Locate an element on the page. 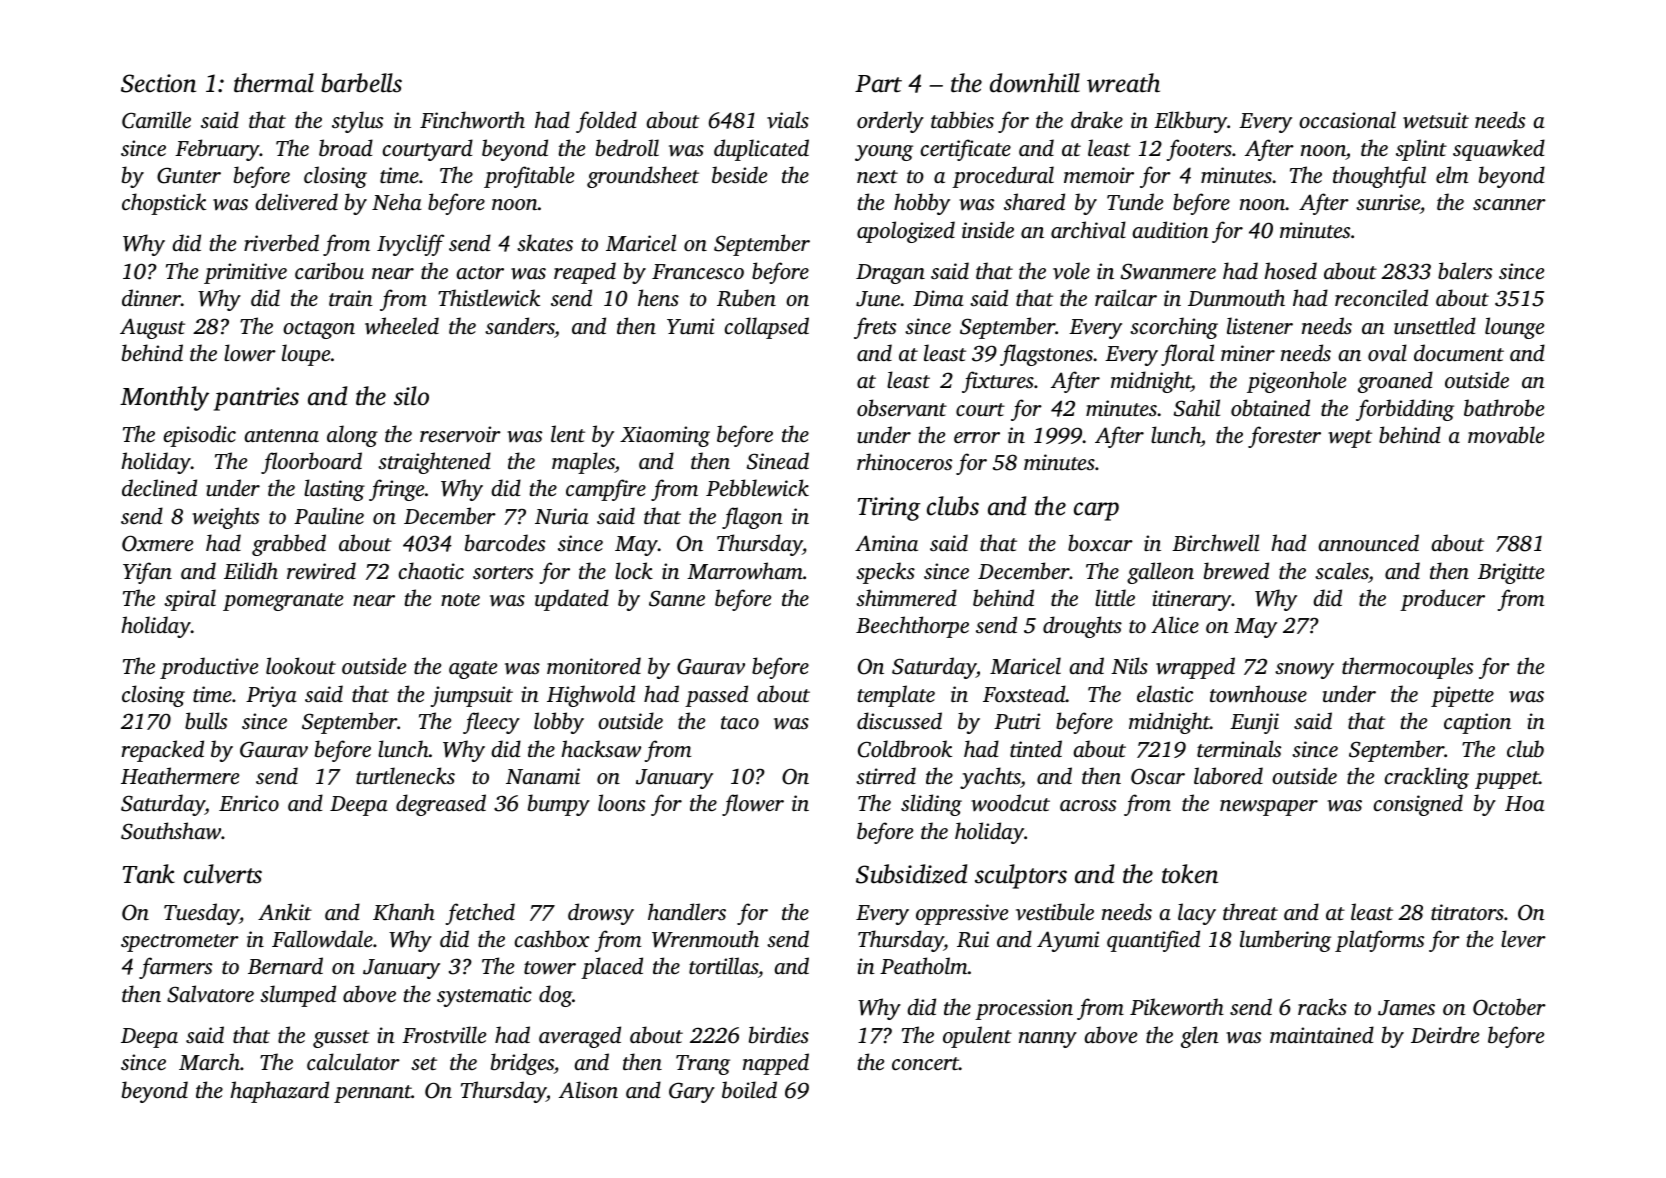  inside is located at coordinates (988, 229).
